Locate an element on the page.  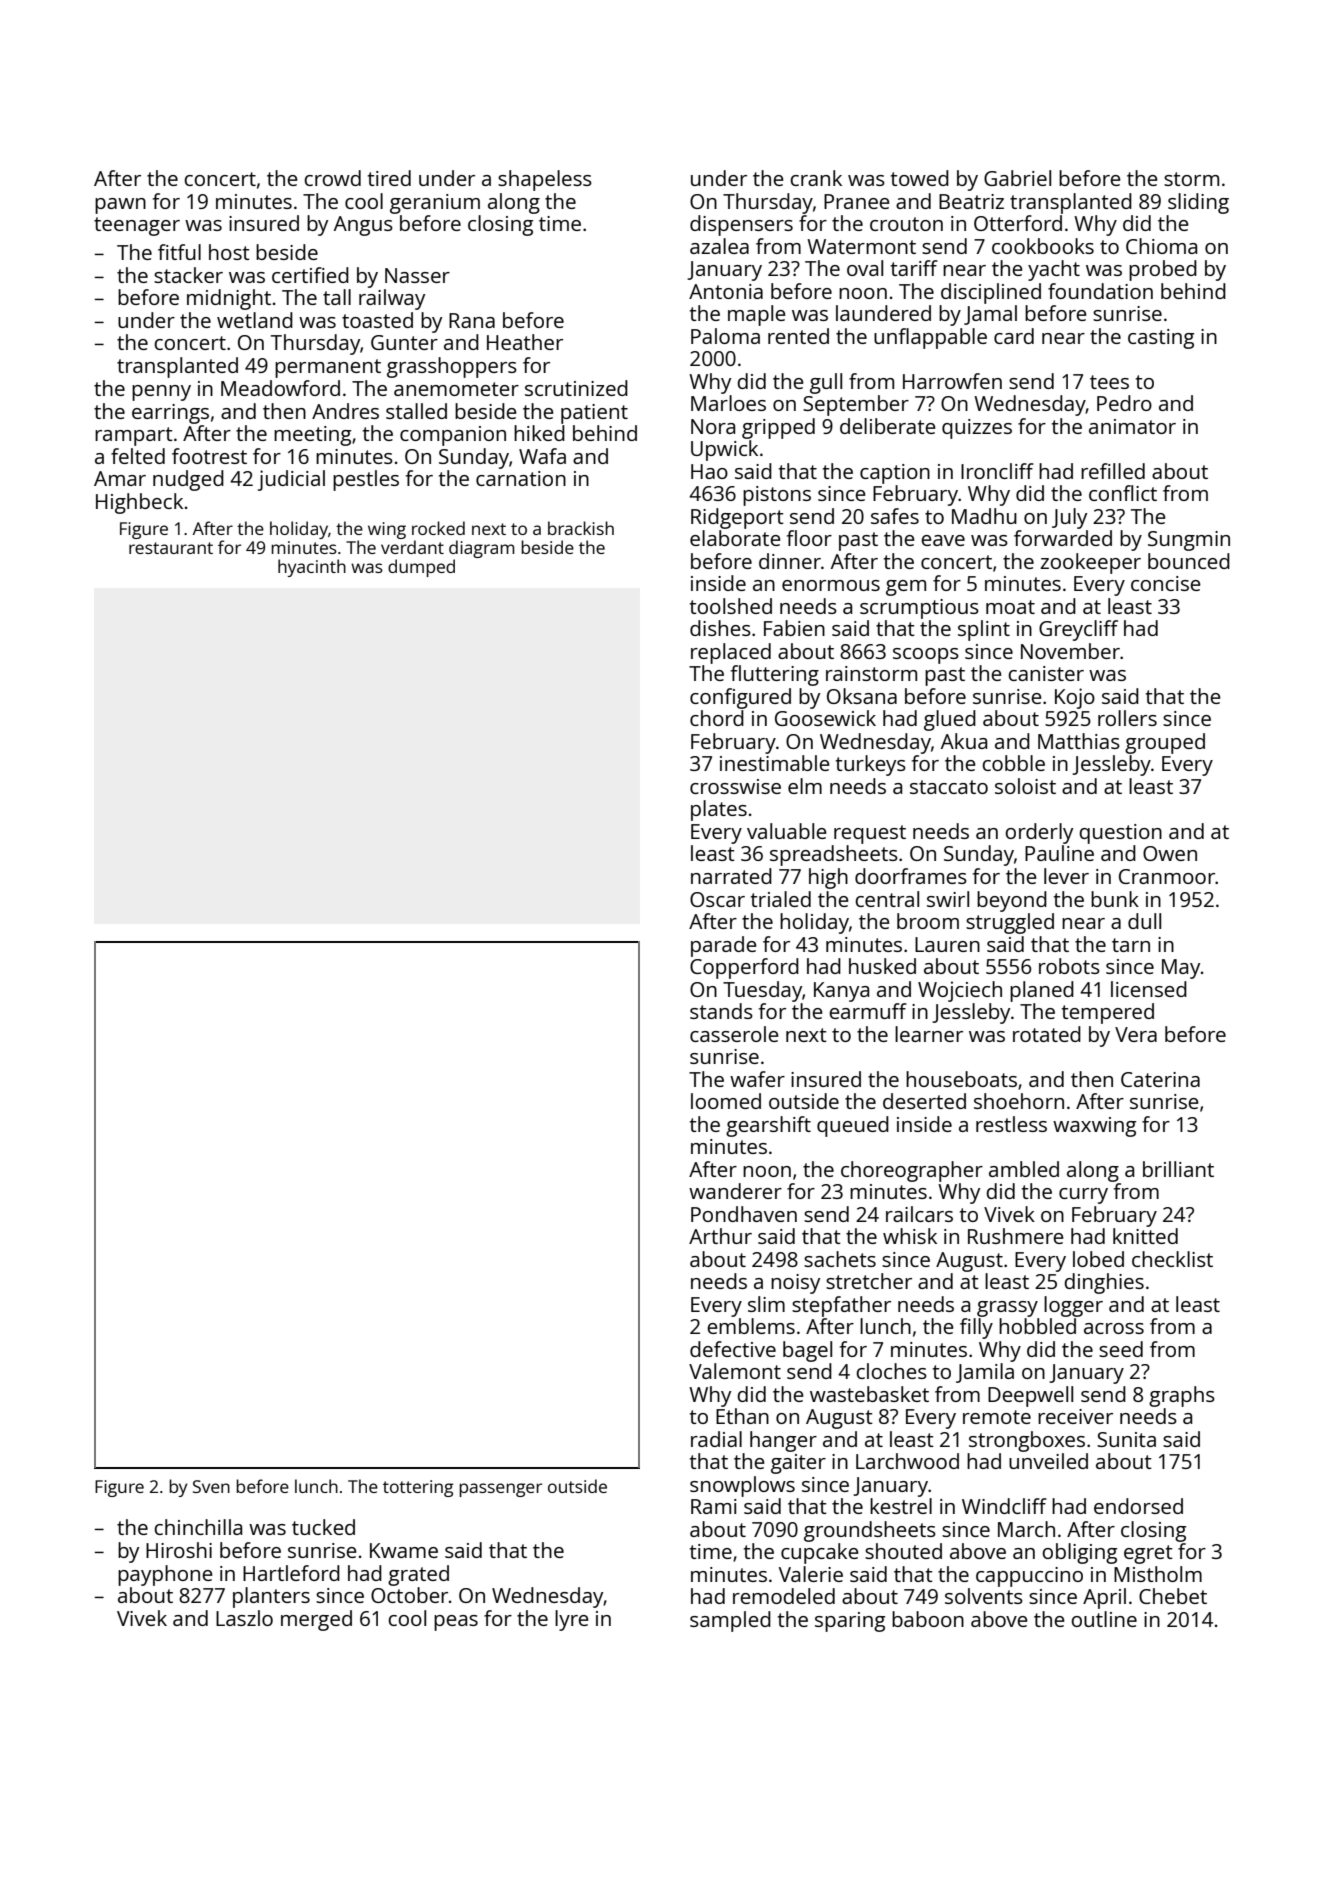
graphs is located at coordinates (1182, 1396).
